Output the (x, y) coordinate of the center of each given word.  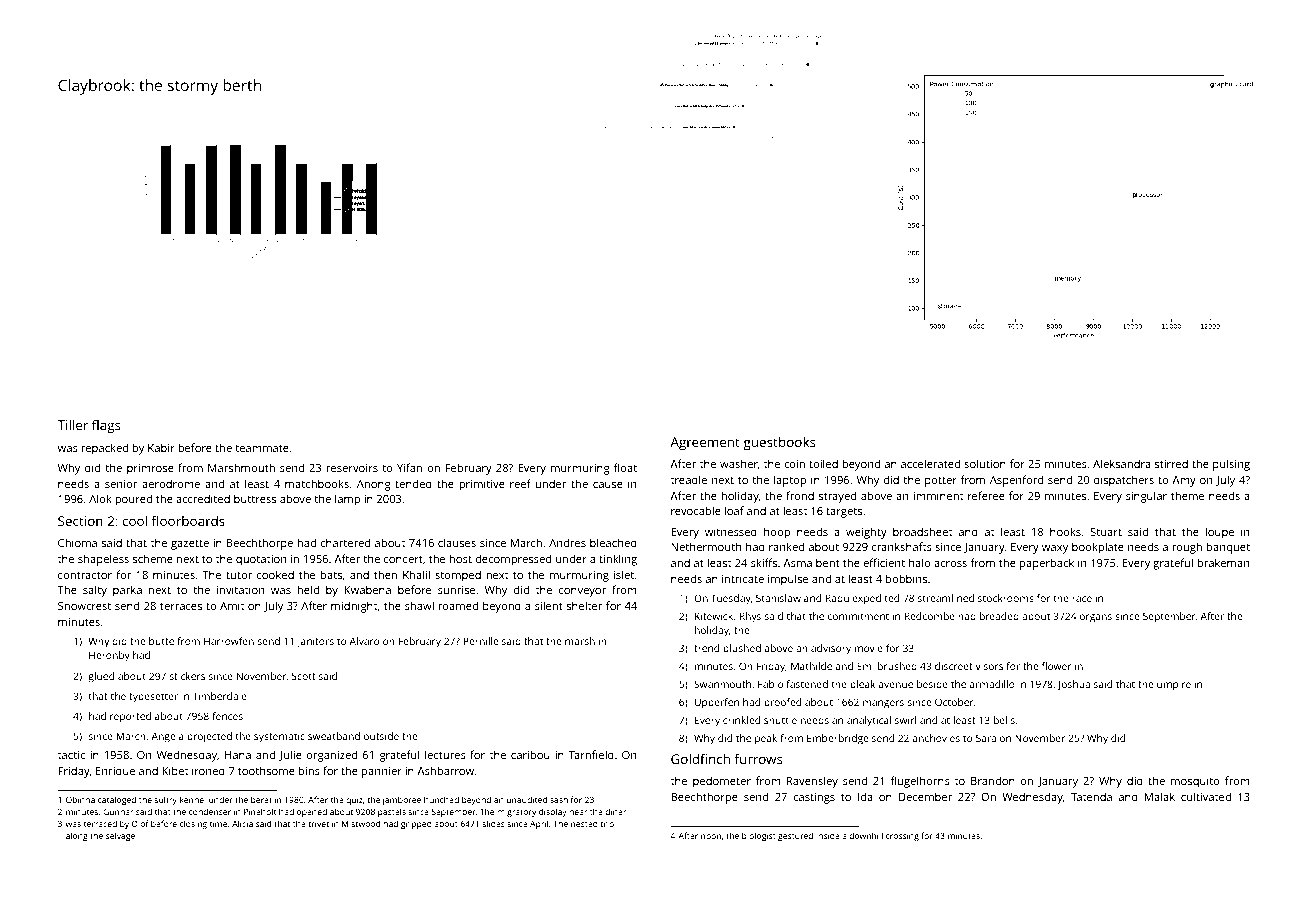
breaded (999, 616)
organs (1096, 618)
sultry (166, 800)
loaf (734, 510)
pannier (382, 772)
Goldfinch (700, 758)
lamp (347, 500)
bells (1004, 720)
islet (624, 574)
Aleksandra (1122, 463)
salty (95, 591)
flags (106, 426)
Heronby (109, 656)
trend (706, 648)
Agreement (705, 443)
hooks (1065, 531)
